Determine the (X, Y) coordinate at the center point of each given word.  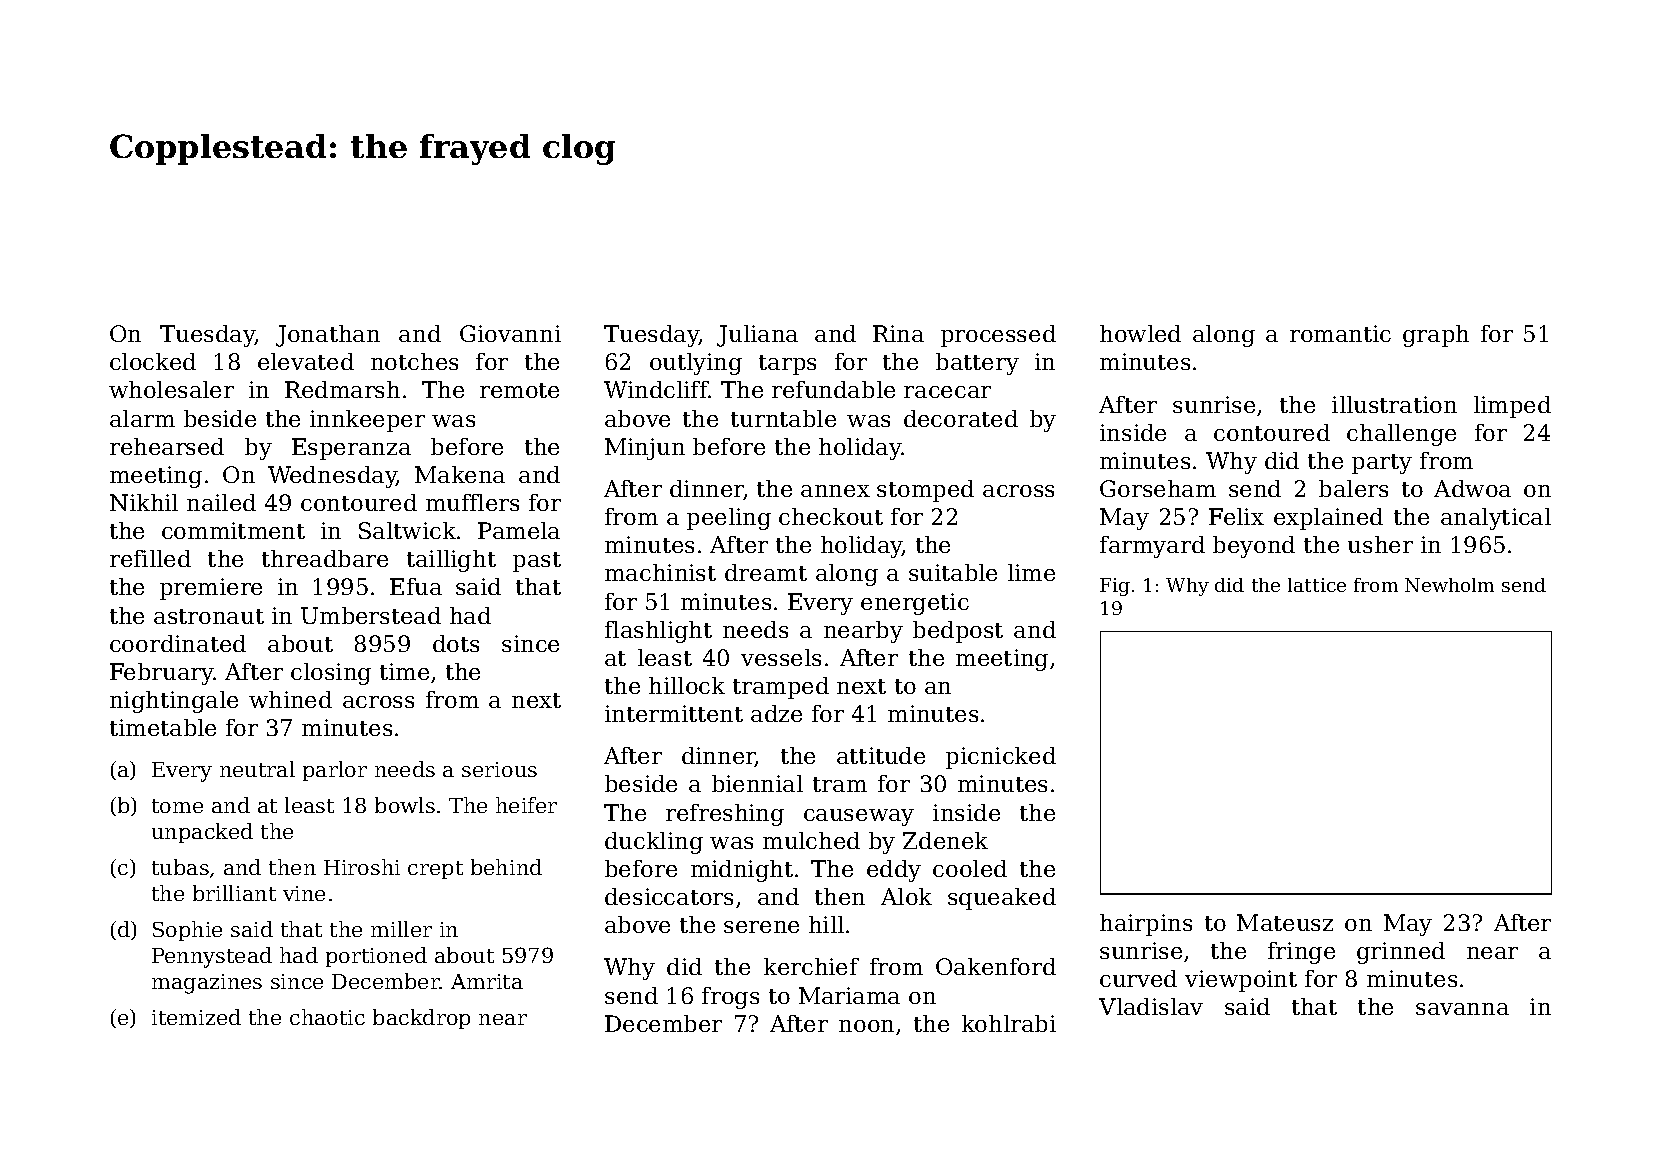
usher (1380, 544)
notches (414, 361)
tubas (180, 867)
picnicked (1001, 758)
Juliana (757, 336)
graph (1436, 336)
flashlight (658, 632)
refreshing (725, 815)
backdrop (421, 1019)
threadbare (325, 558)
